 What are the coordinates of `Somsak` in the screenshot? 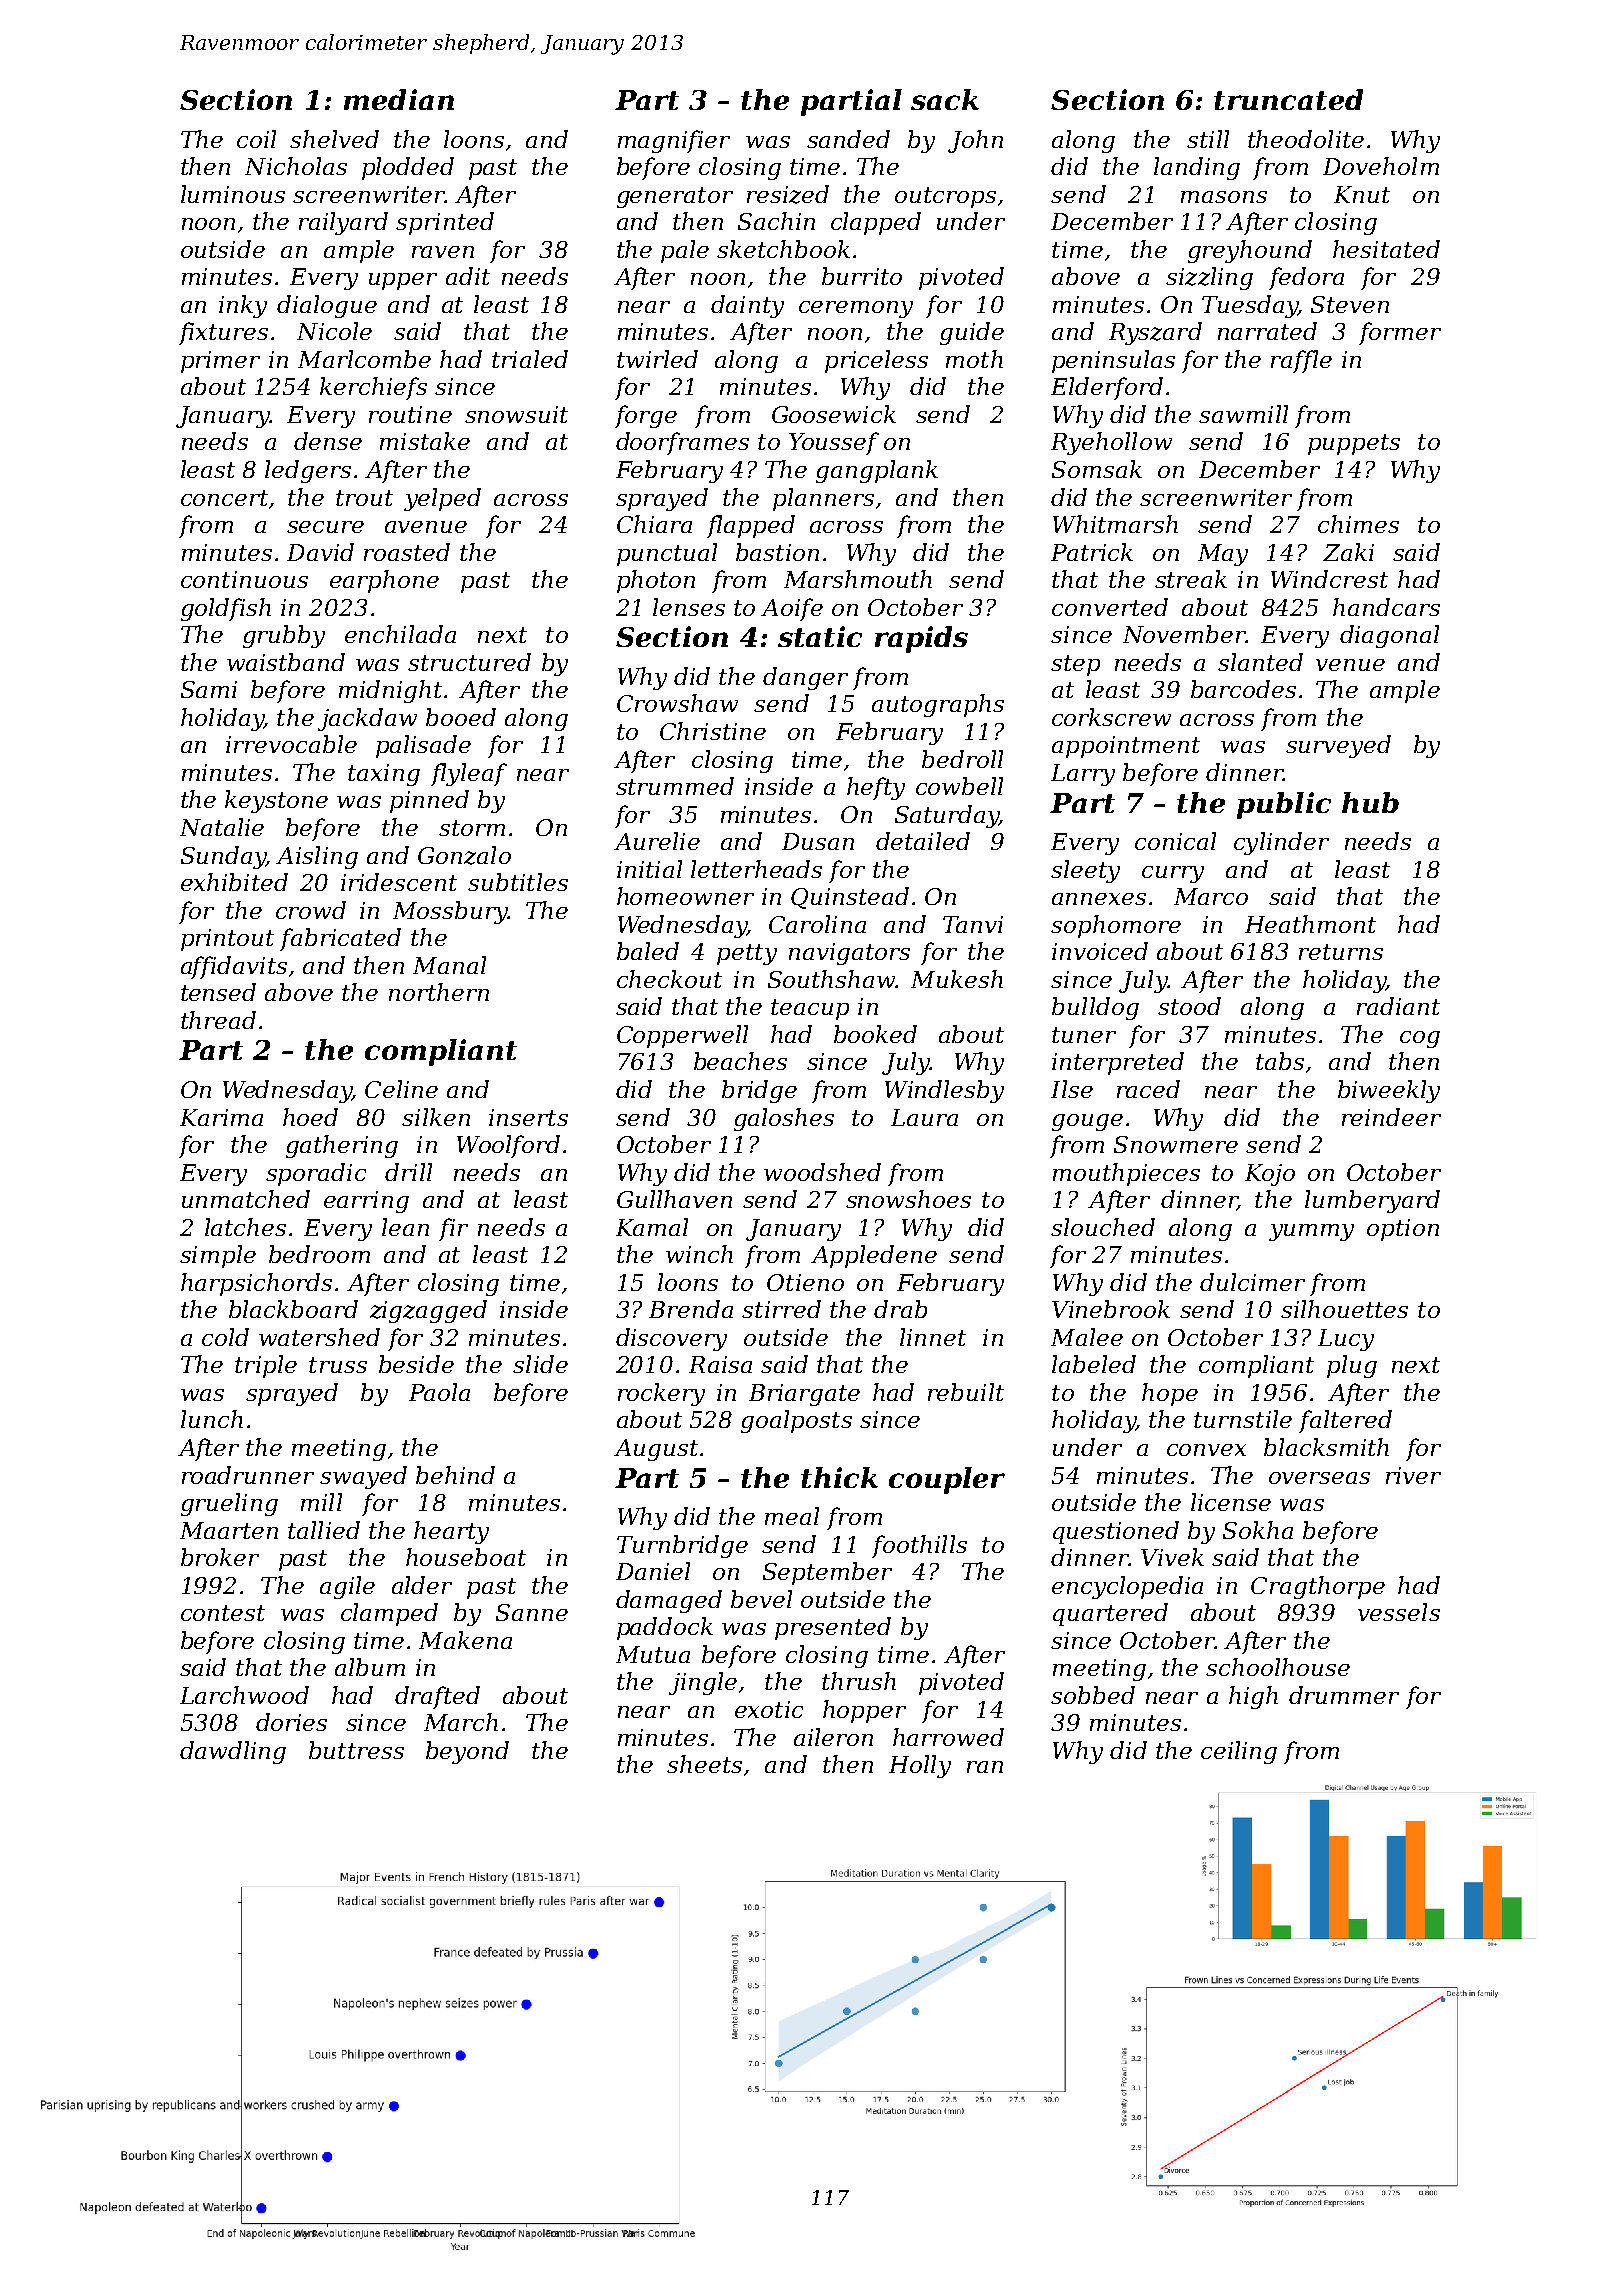 It's located at (1097, 469).
